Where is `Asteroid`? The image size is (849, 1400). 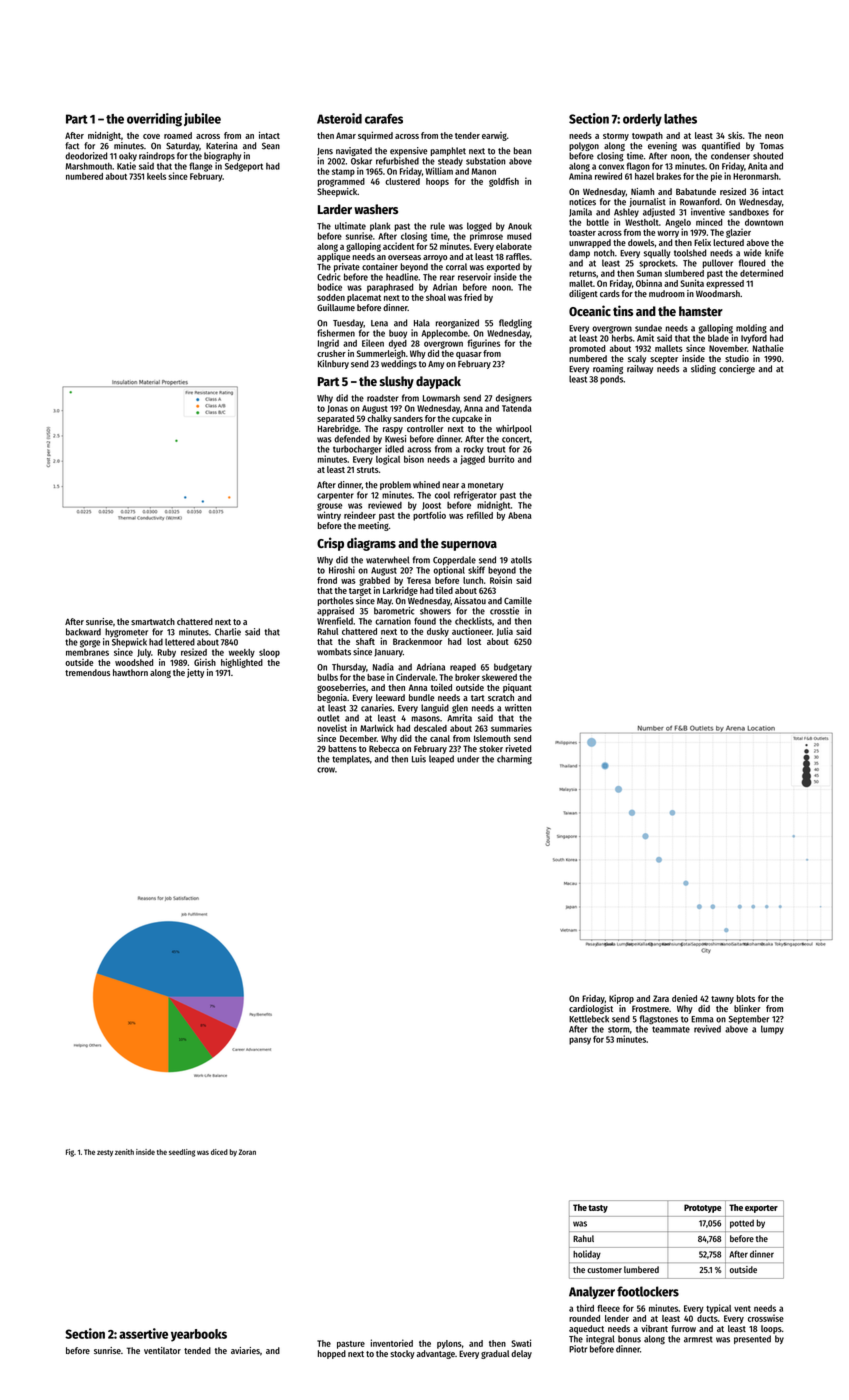
Asteroid is located at coordinates (339, 118).
